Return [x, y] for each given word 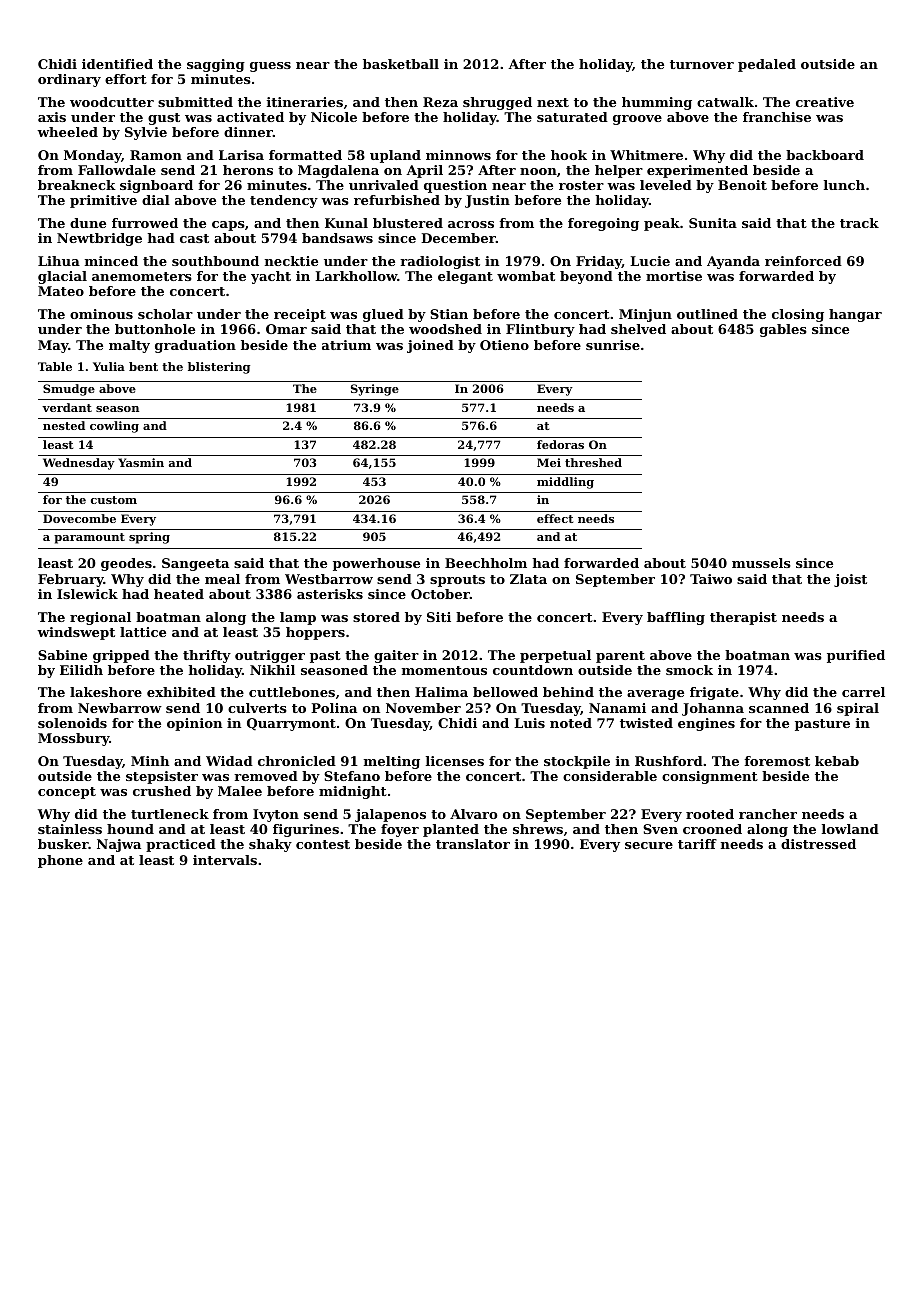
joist [850, 580]
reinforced [803, 261]
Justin [487, 201]
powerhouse [376, 564]
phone [60, 861]
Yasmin [141, 462]
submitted [195, 102]
